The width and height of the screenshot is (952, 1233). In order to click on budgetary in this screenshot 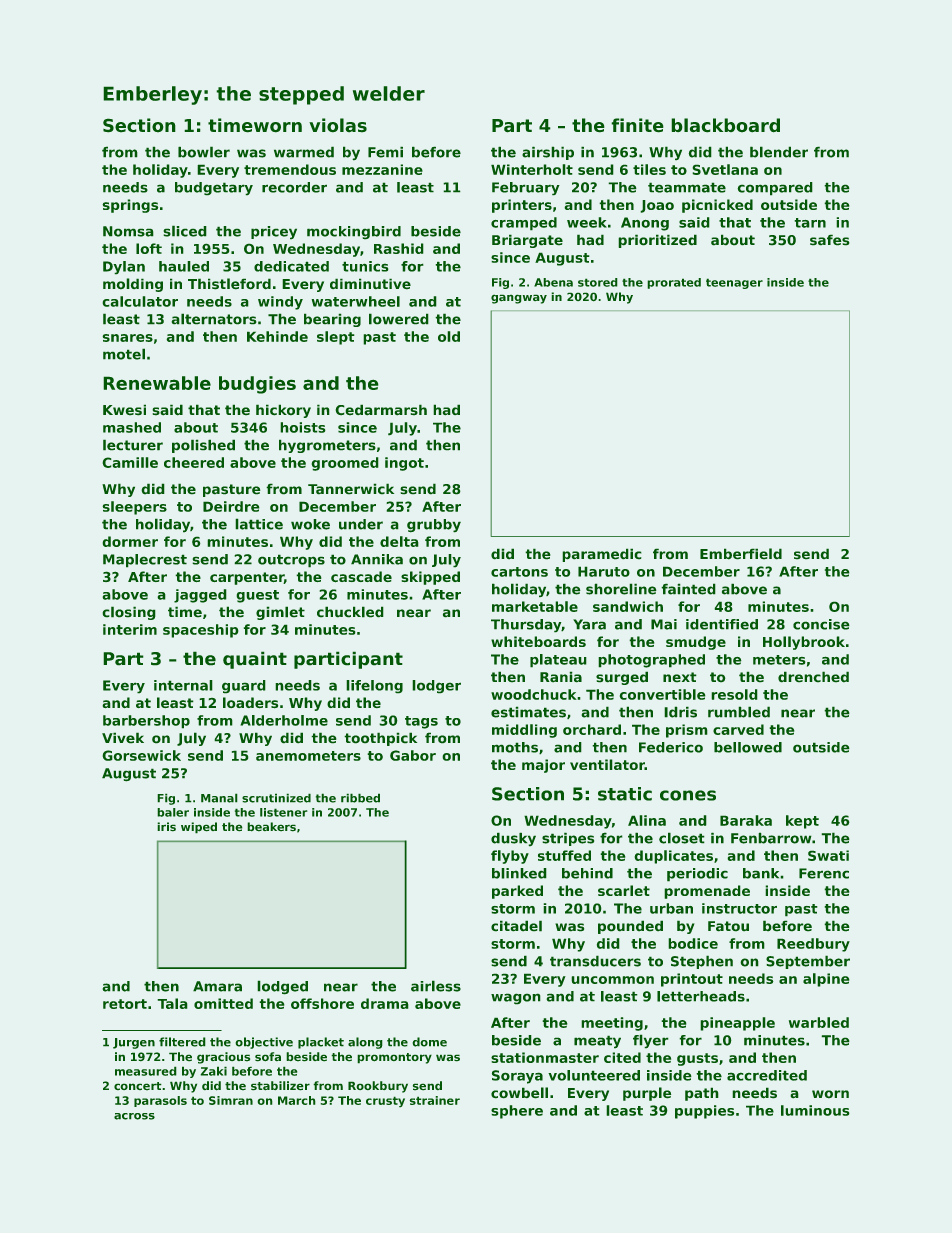, I will do `click(214, 188)`.
